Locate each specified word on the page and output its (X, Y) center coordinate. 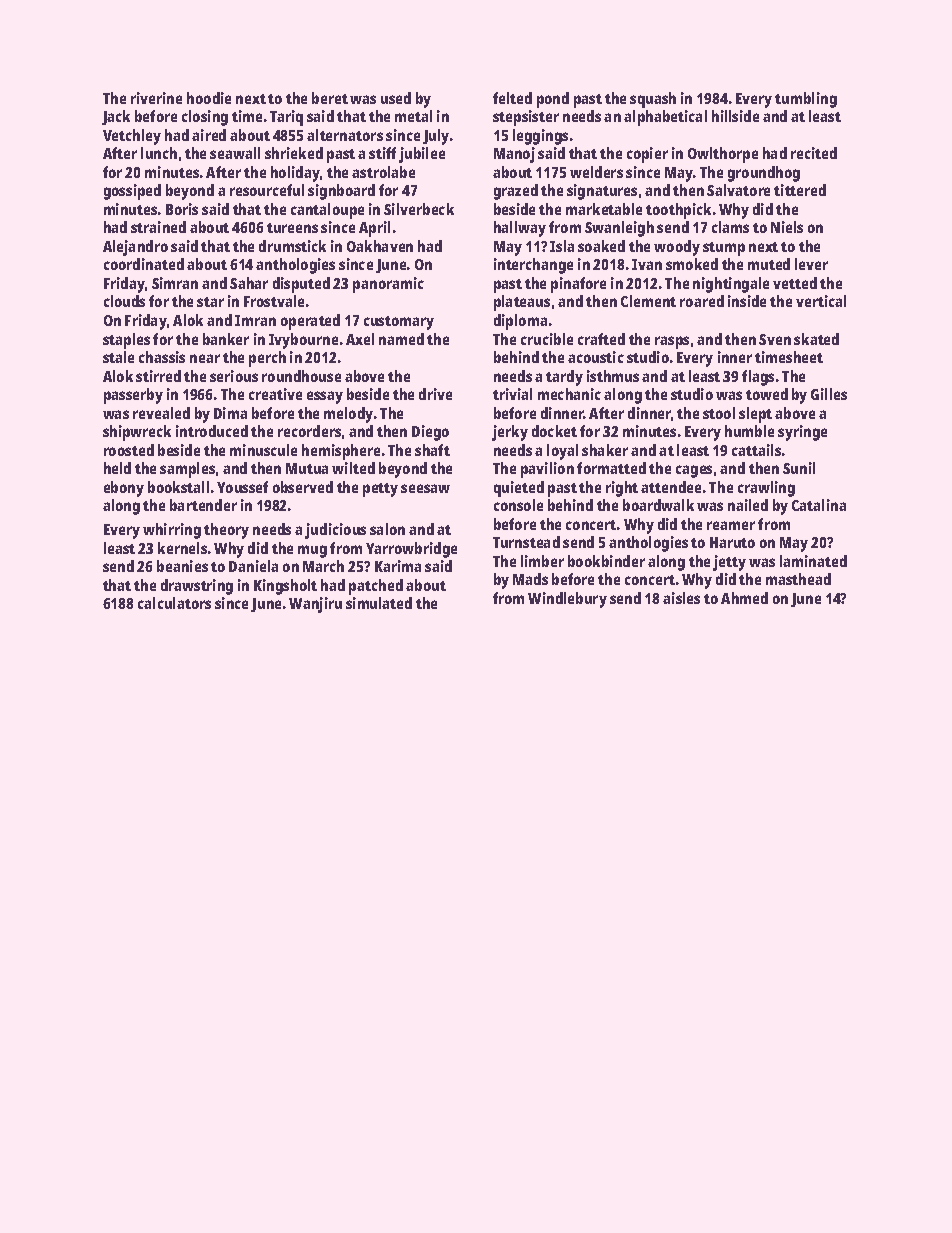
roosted (129, 450)
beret (330, 98)
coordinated (144, 264)
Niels (787, 227)
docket (554, 431)
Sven (775, 339)
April (374, 229)
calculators (174, 603)
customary (399, 323)
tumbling (806, 100)
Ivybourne (303, 341)
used (396, 98)
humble (749, 431)
